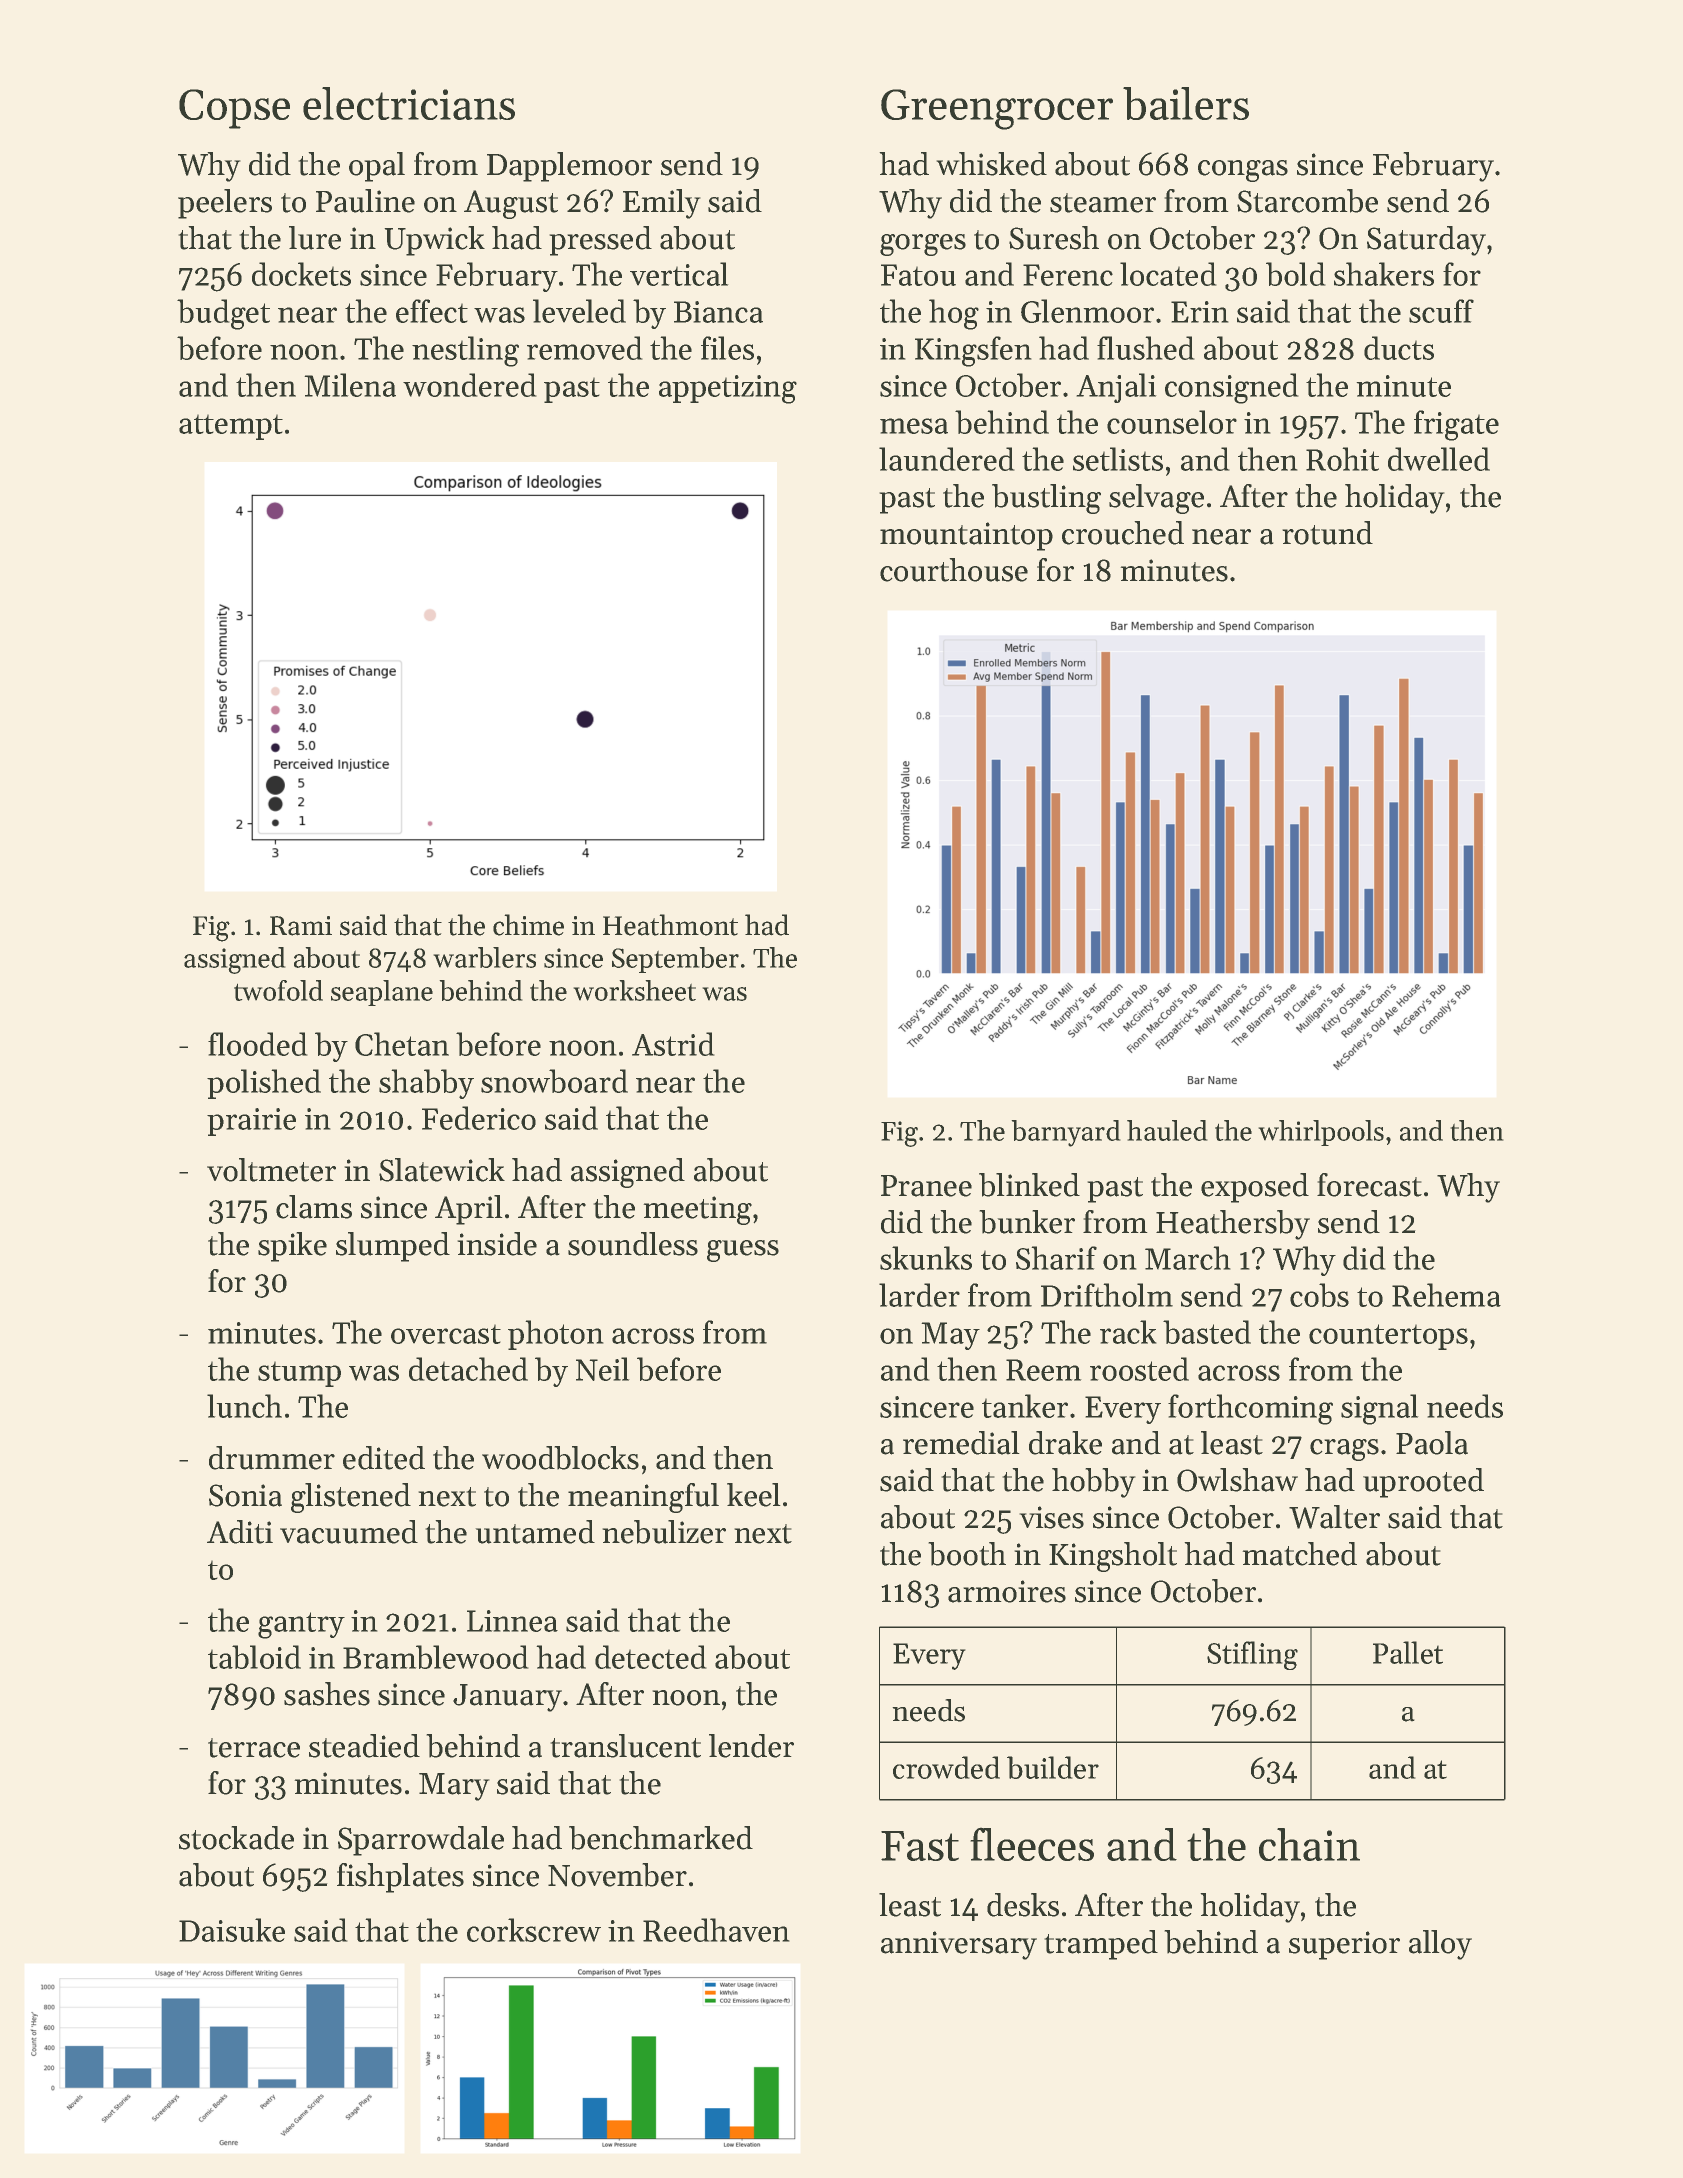  I want to click on mountaintop, so click(966, 536).
